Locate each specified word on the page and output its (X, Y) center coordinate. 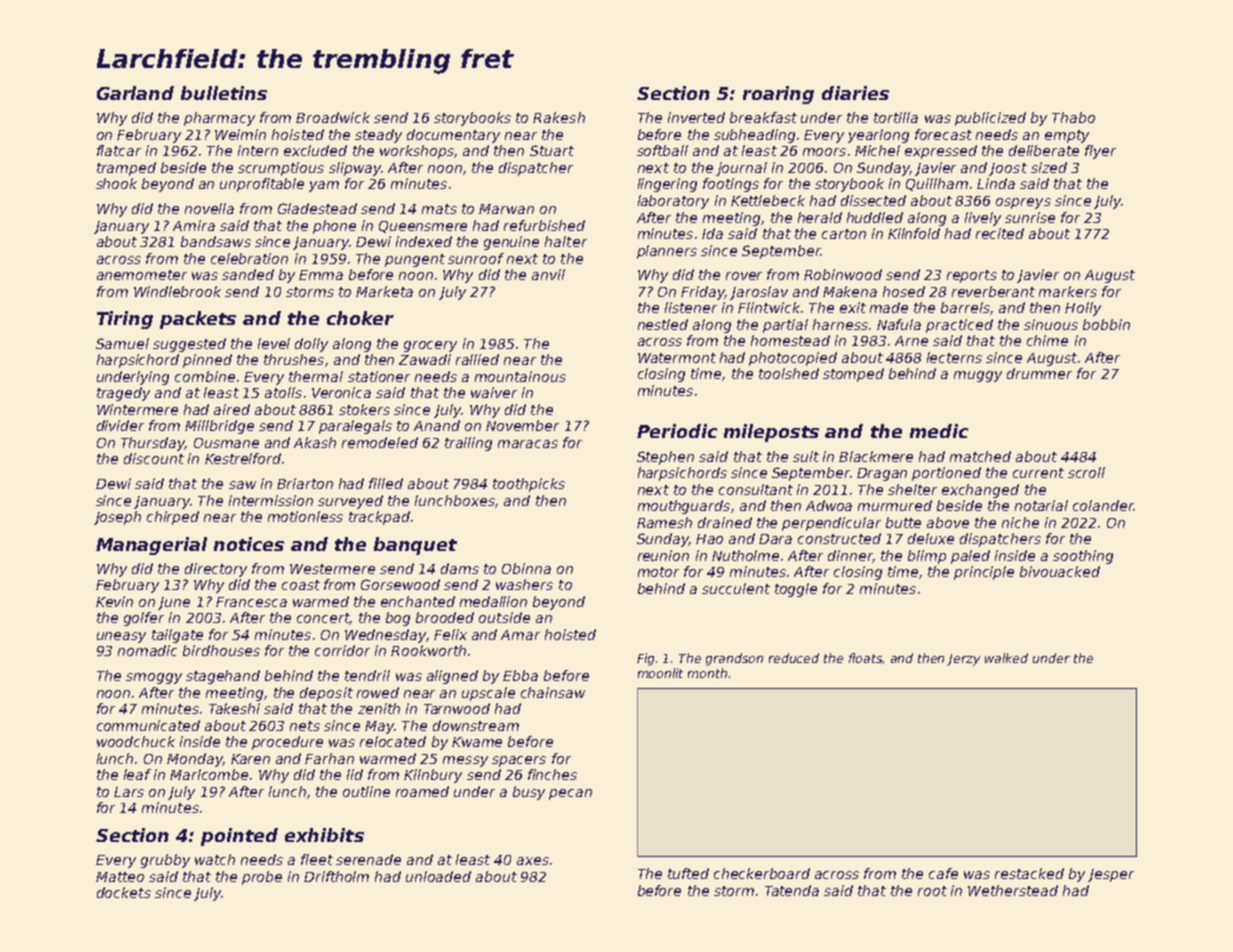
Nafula (899, 324)
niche (1020, 522)
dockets (124, 892)
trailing (468, 444)
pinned (207, 361)
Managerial (151, 546)
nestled (663, 324)
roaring (778, 95)
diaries (855, 93)
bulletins (224, 93)
